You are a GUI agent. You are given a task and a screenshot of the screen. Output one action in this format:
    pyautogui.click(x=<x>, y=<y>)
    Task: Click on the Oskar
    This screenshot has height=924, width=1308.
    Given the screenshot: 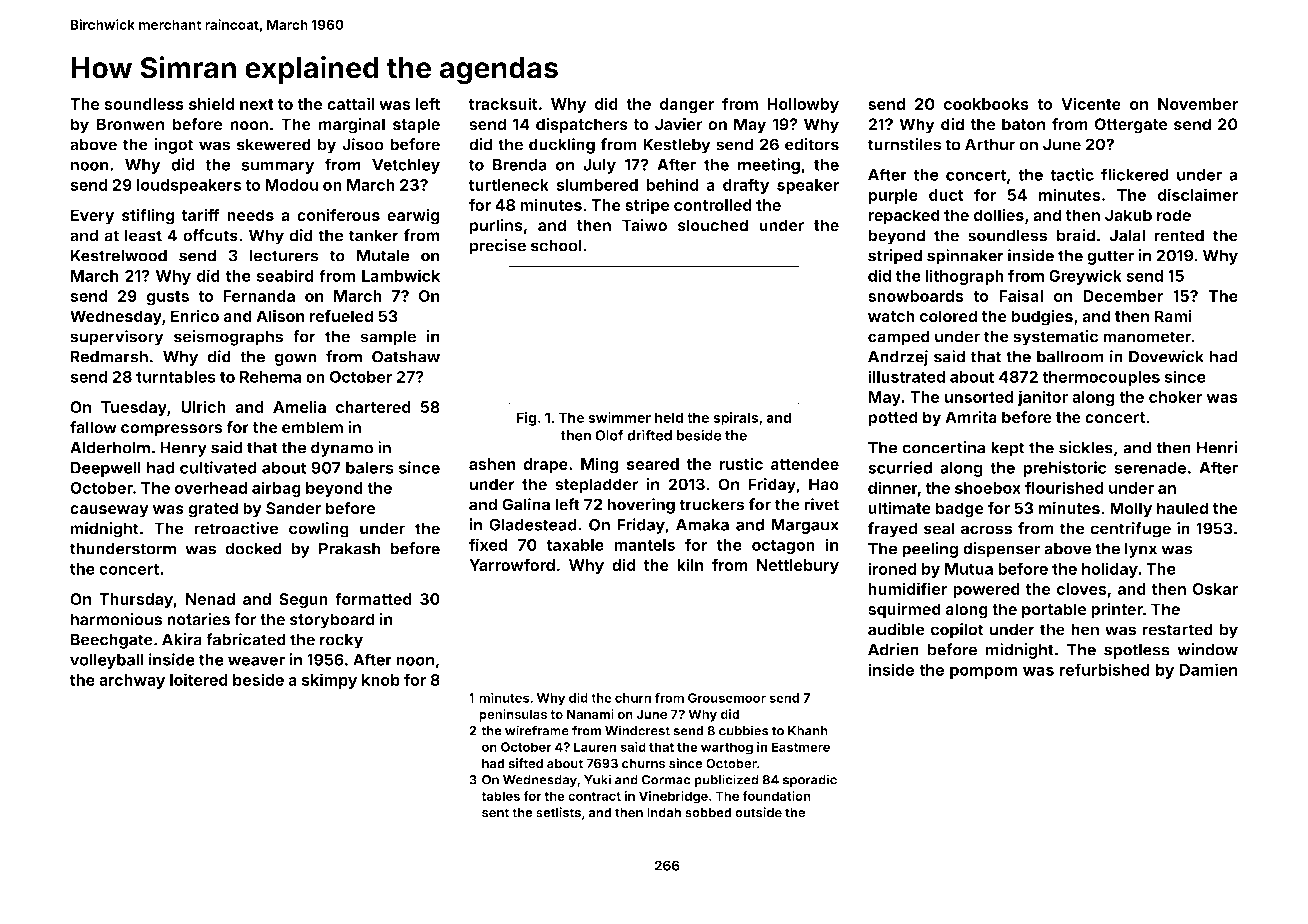 What is the action you would take?
    pyautogui.click(x=1215, y=589)
